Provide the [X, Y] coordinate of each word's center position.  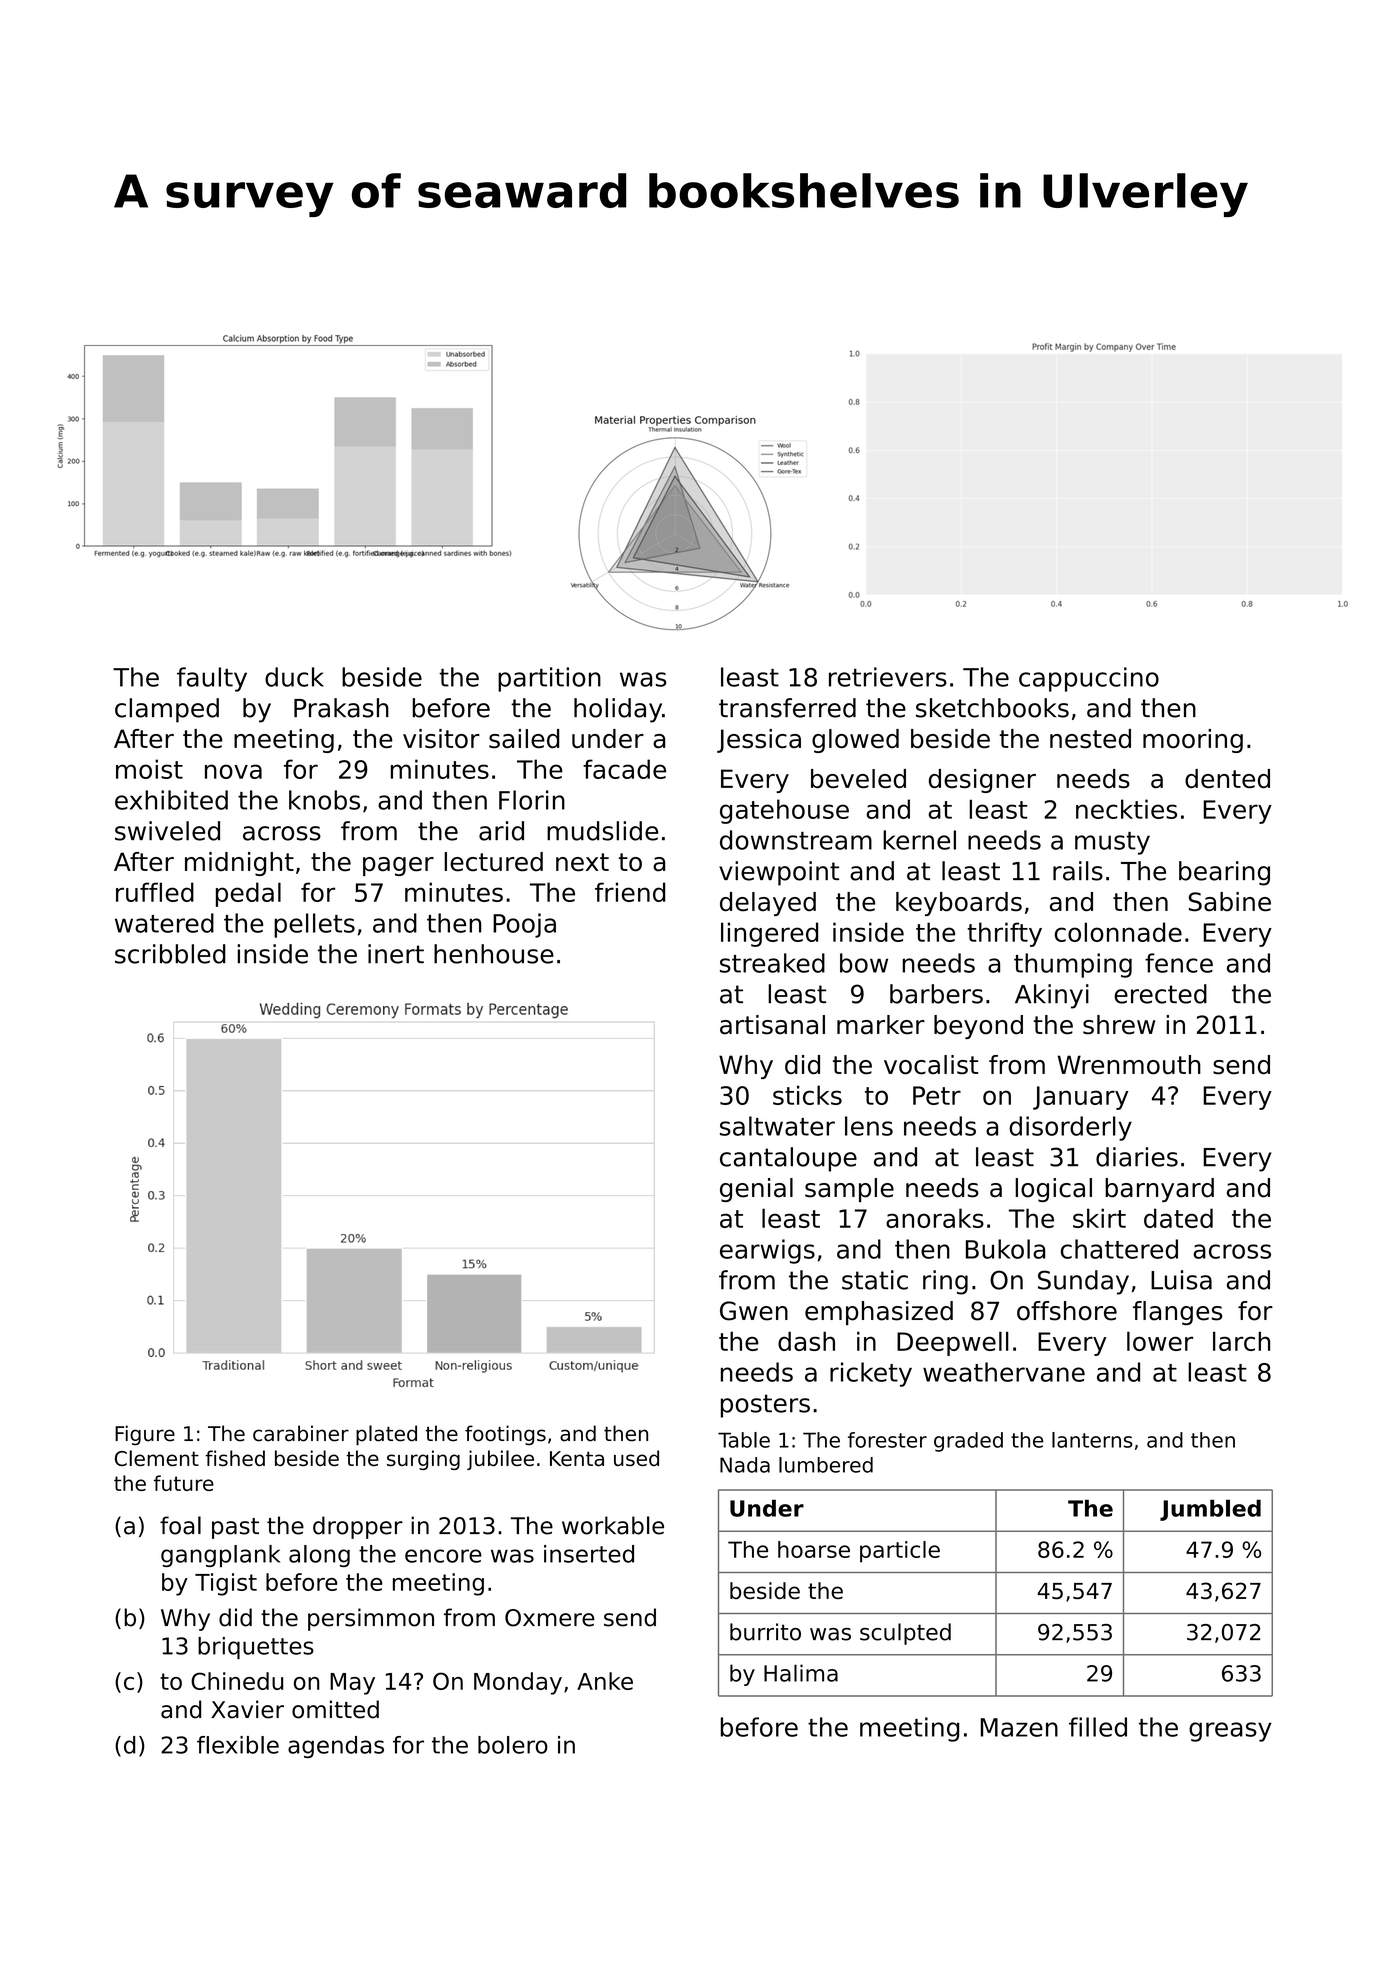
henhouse [494, 954]
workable [613, 1525]
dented [1227, 778]
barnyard [1159, 1190]
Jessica [759, 741]
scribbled [170, 954]
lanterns [1092, 1440]
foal [180, 1525]
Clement [157, 1458]
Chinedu [237, 1681]
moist [149, 769]
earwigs [767, 1251]
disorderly [1070, 1128]
